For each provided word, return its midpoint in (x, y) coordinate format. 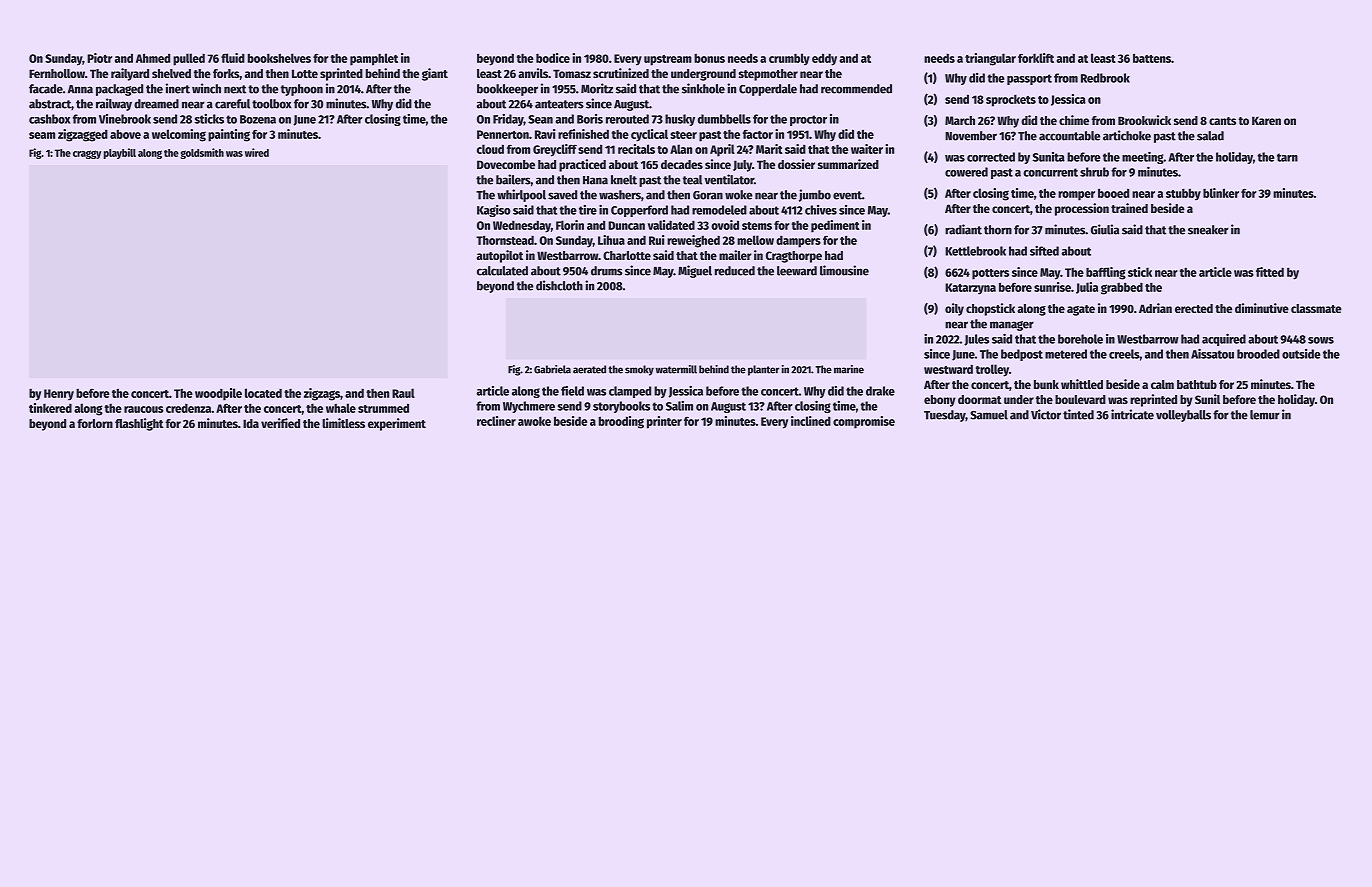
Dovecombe (506, 164)
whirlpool (521, 195)
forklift (1036, 58)
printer (664, 422)
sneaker (1208, 230)
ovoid (725, 225)
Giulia (1105, 229)
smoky (639, 370)
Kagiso (494, 211)
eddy (824, 59)
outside (1301, 354)
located (263, 393)
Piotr (99, 58)
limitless (343, 423)
